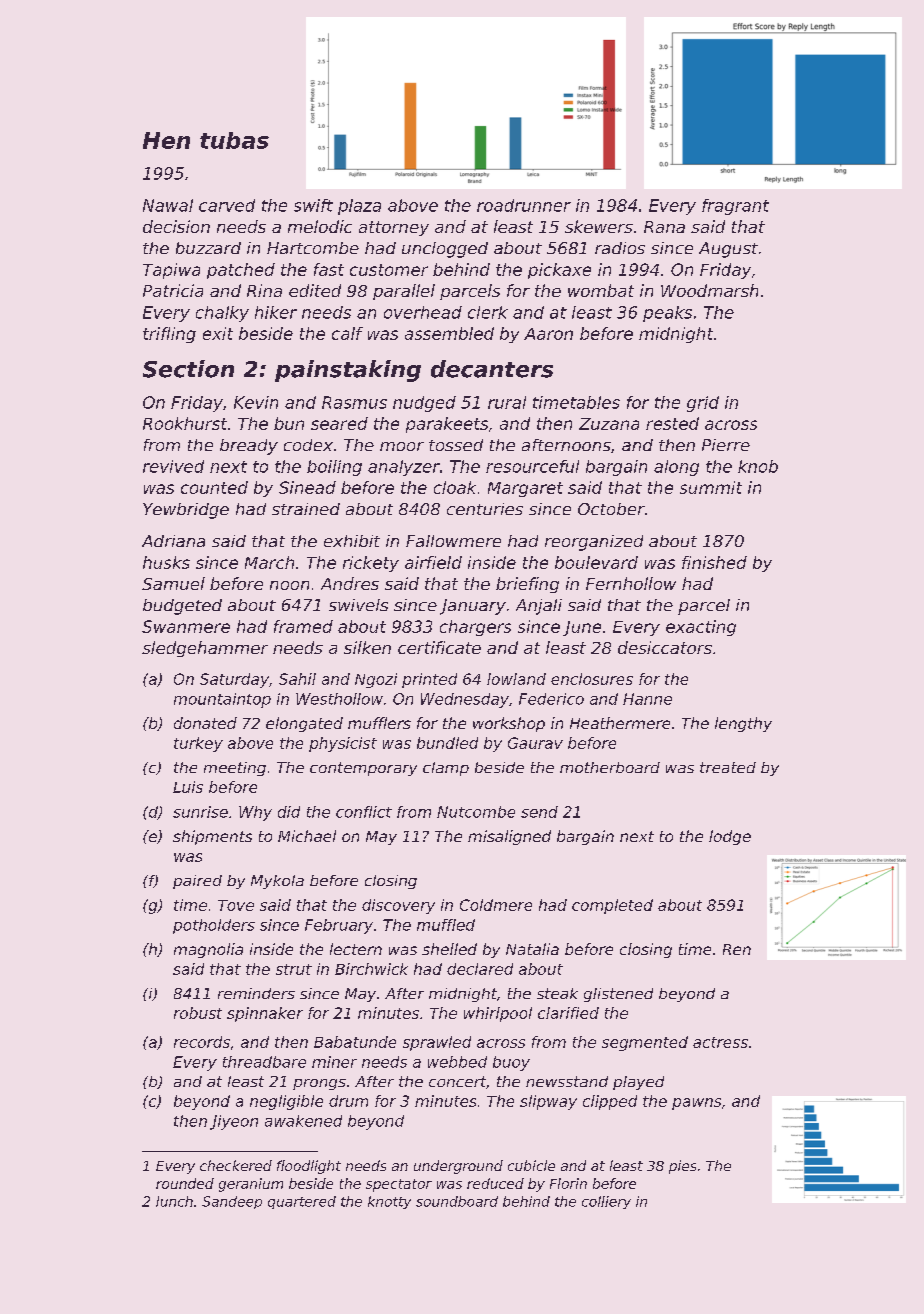 The height and width of the screenshot is (1314, 924). Describe the element at coordinates (456, 445) in the screenshot. I see `tossed` at that location.
